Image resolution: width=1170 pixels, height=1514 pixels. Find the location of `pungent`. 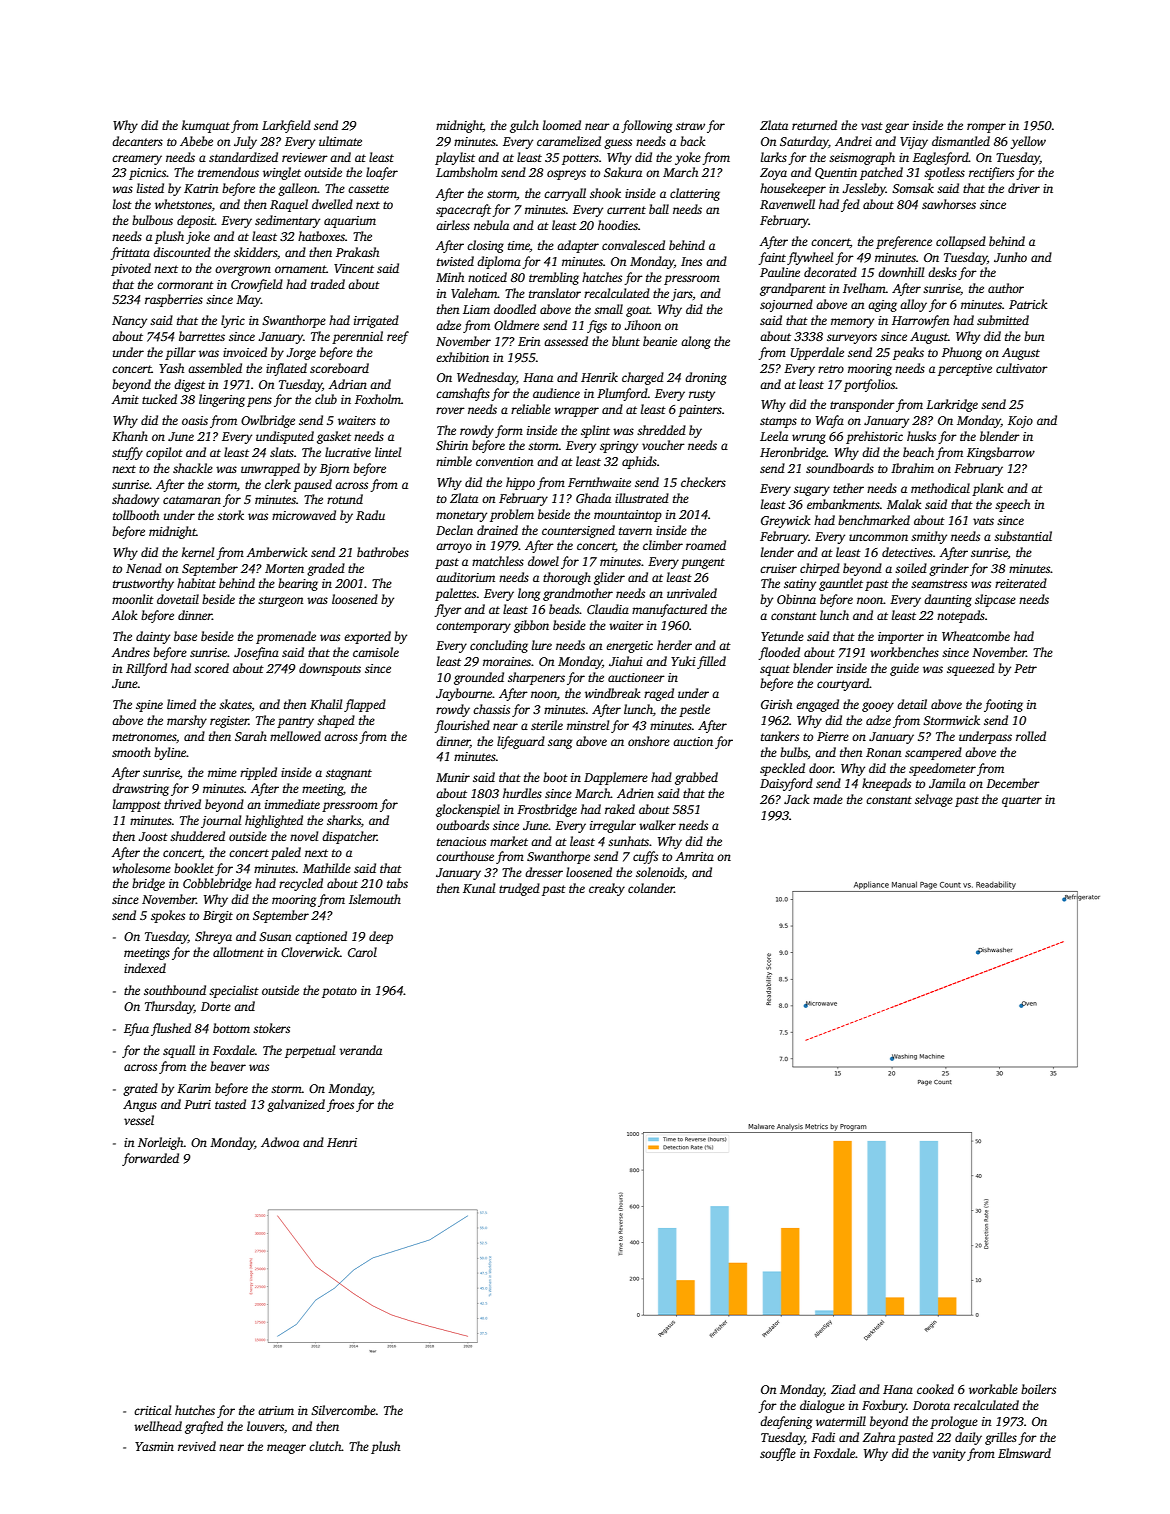

pungent is located at coordinates (703, 563).
